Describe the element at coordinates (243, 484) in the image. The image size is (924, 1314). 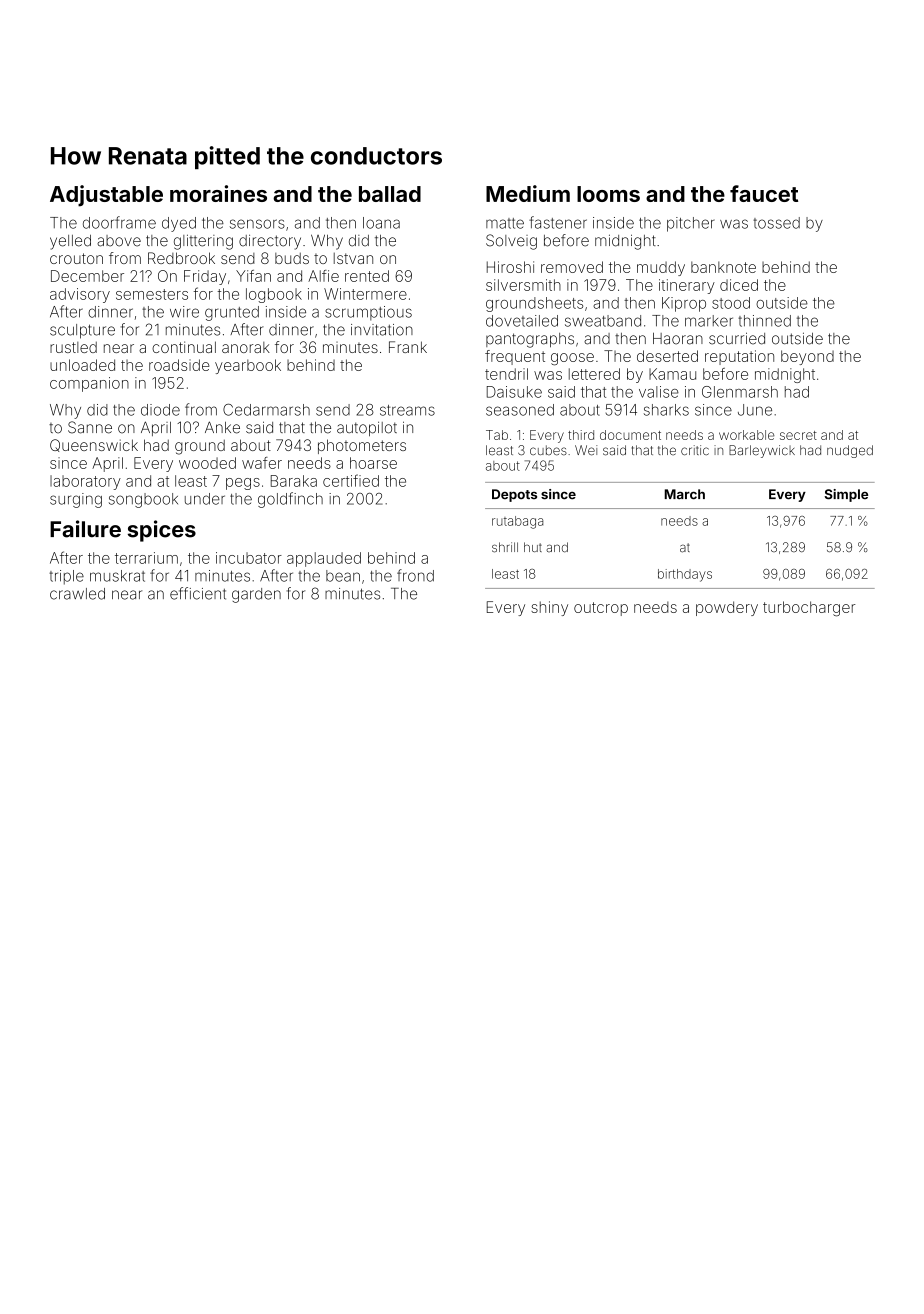
I see `pegs` at that location.
